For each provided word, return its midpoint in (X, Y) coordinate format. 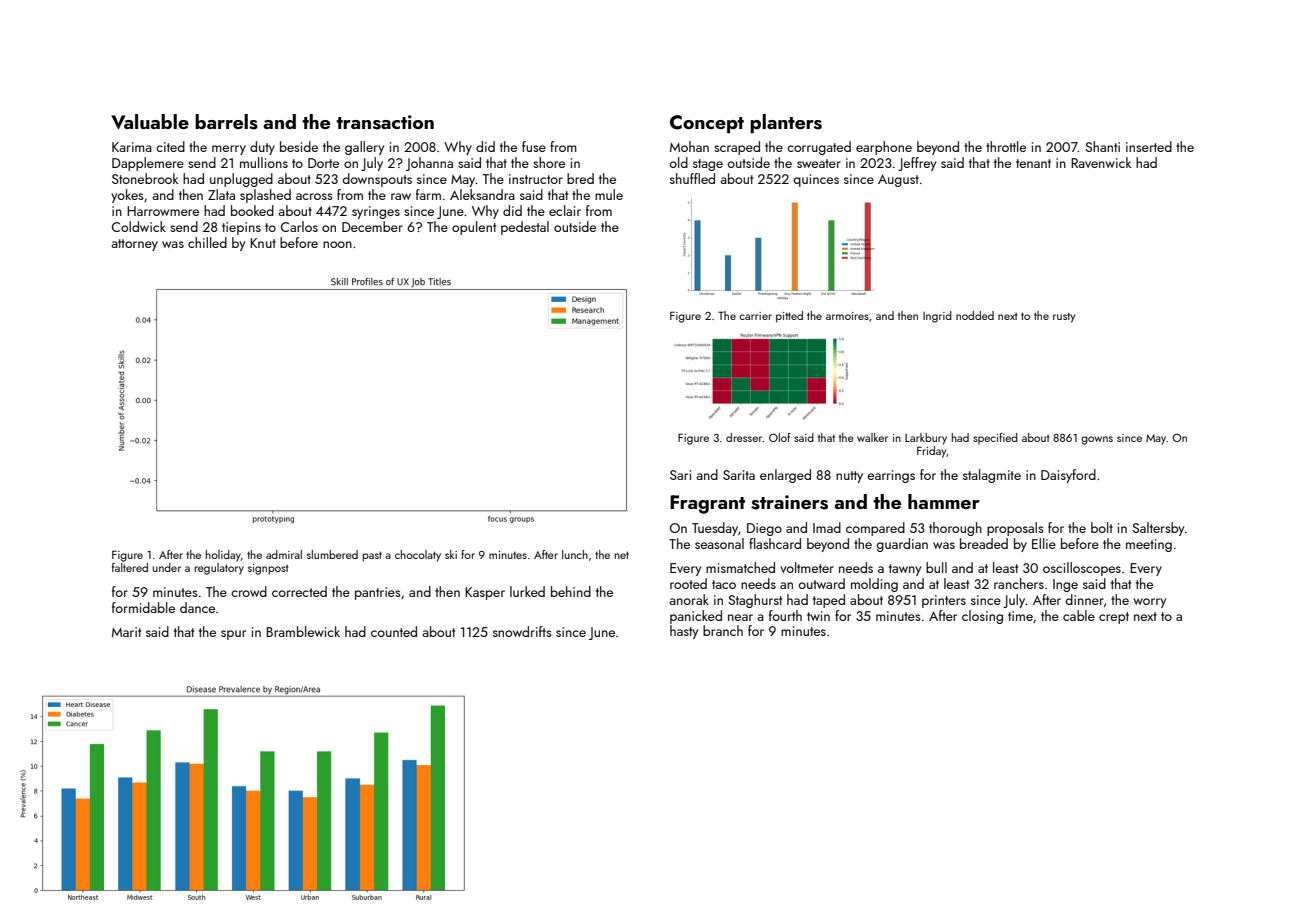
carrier (755, 316)
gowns (1097, 440)
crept (1114, 618)
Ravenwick (1101, 162)
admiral (284, 554)
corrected (299, 591)
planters (786, 124)
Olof (780, 437)
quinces (816, 180)
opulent (474, 228)
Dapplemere (148, 164)
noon (337, 244)
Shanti (1102, 146)
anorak (689, 599)
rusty (1064, 317)
